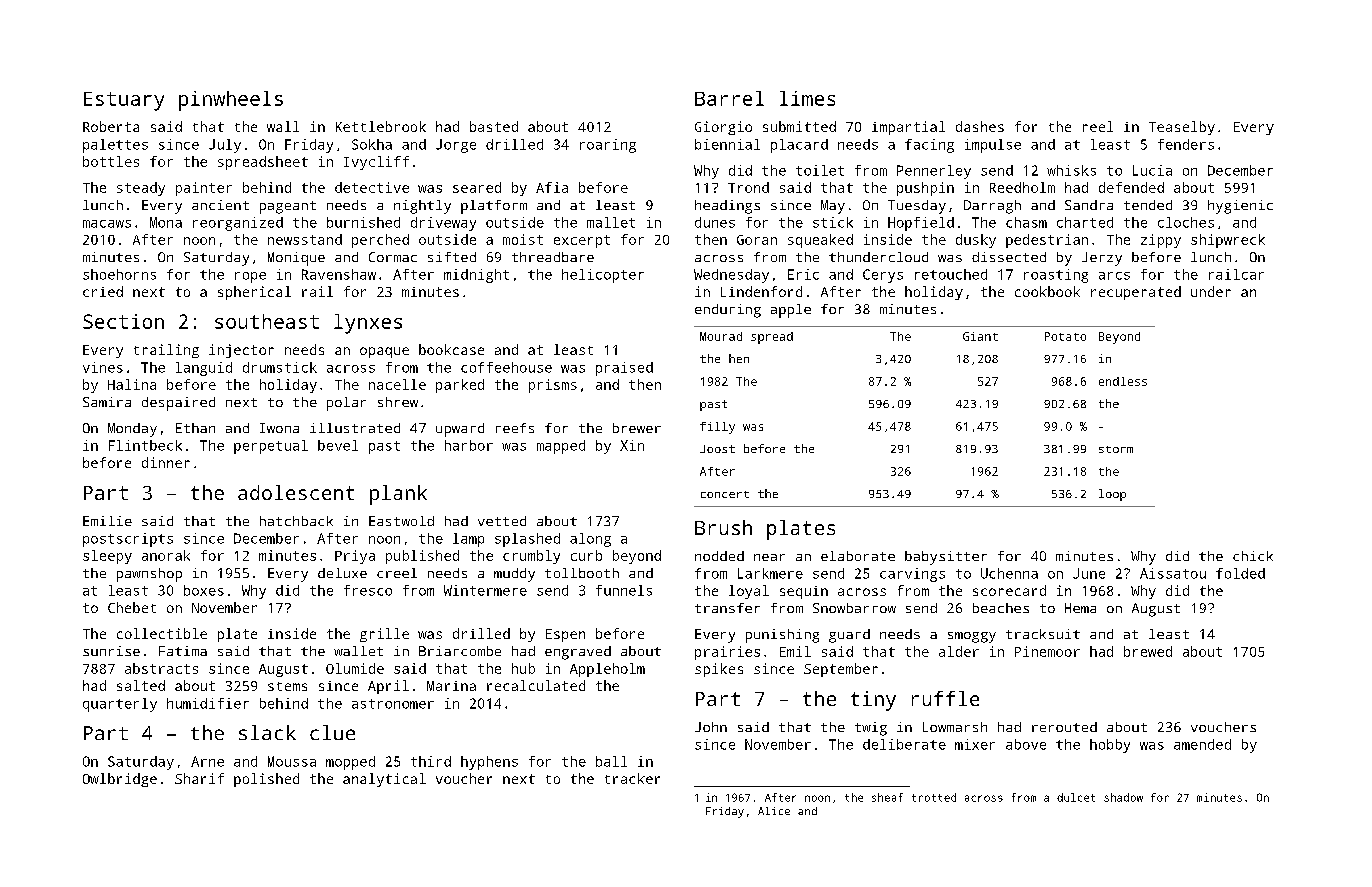 This screenshot has width=1372, height=887. I want to click on vines, so click(103, 367).
